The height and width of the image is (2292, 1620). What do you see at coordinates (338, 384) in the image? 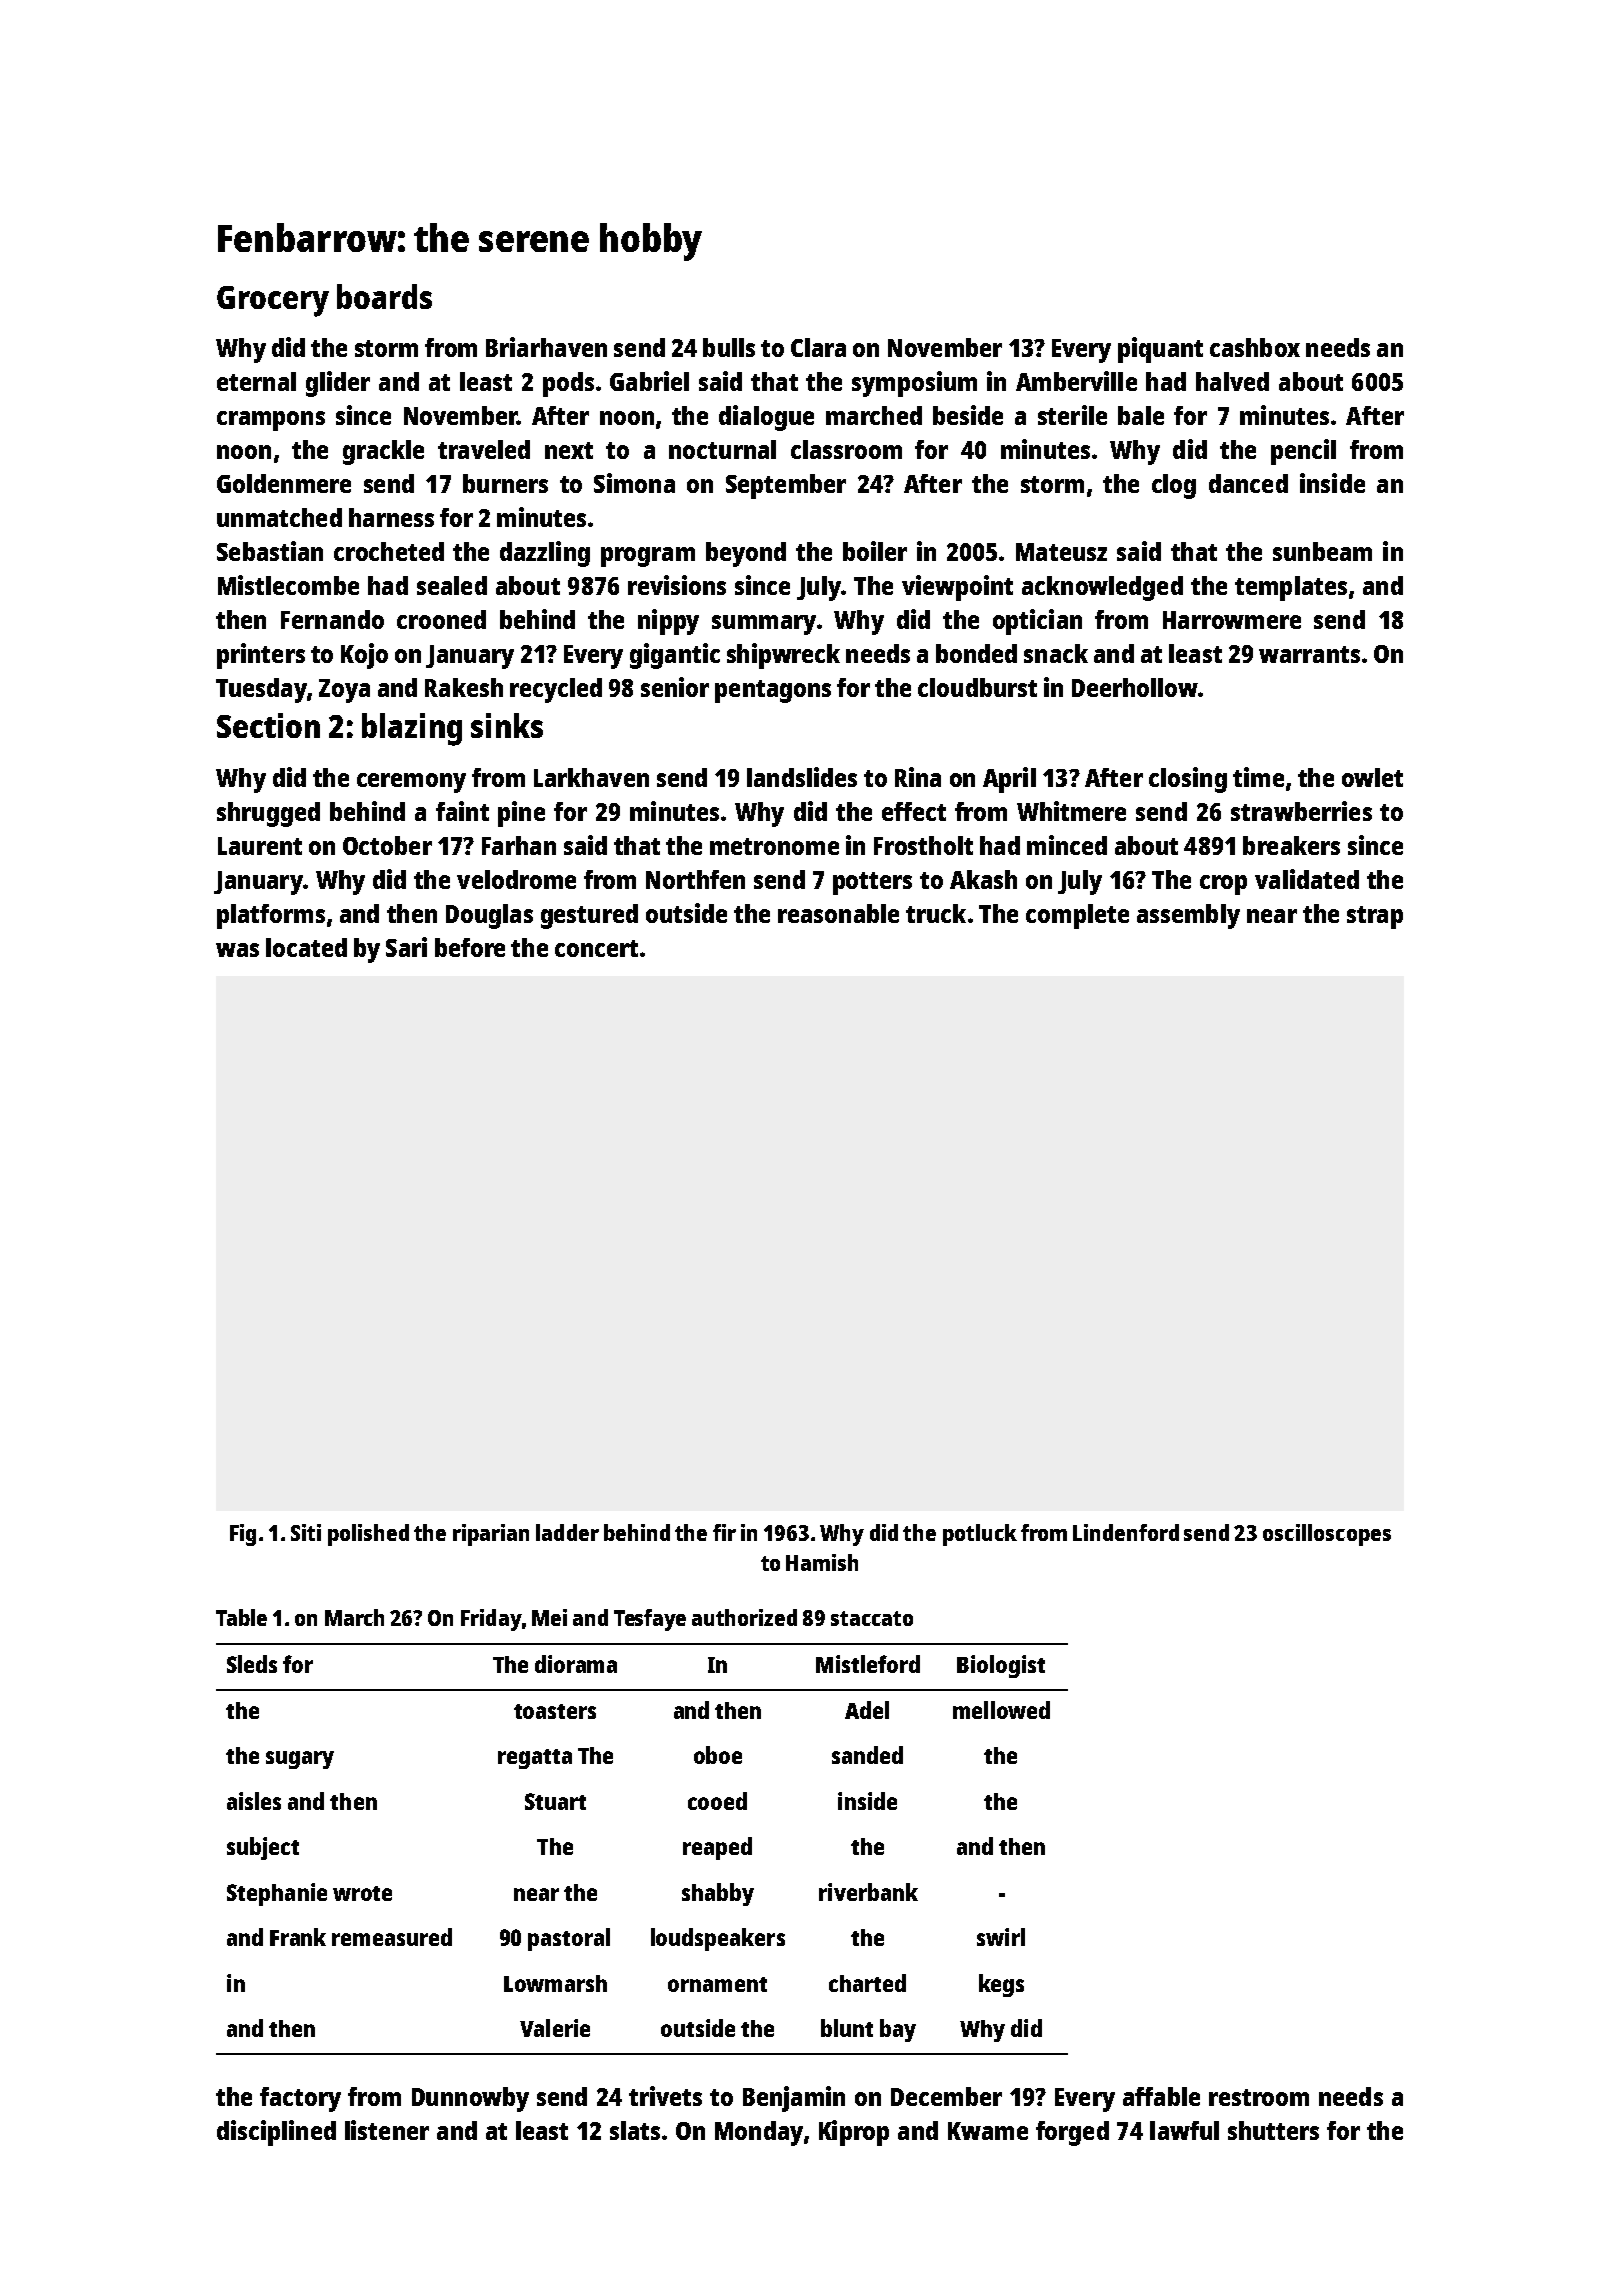
I see `glider` at bounding box center [338, 384].
